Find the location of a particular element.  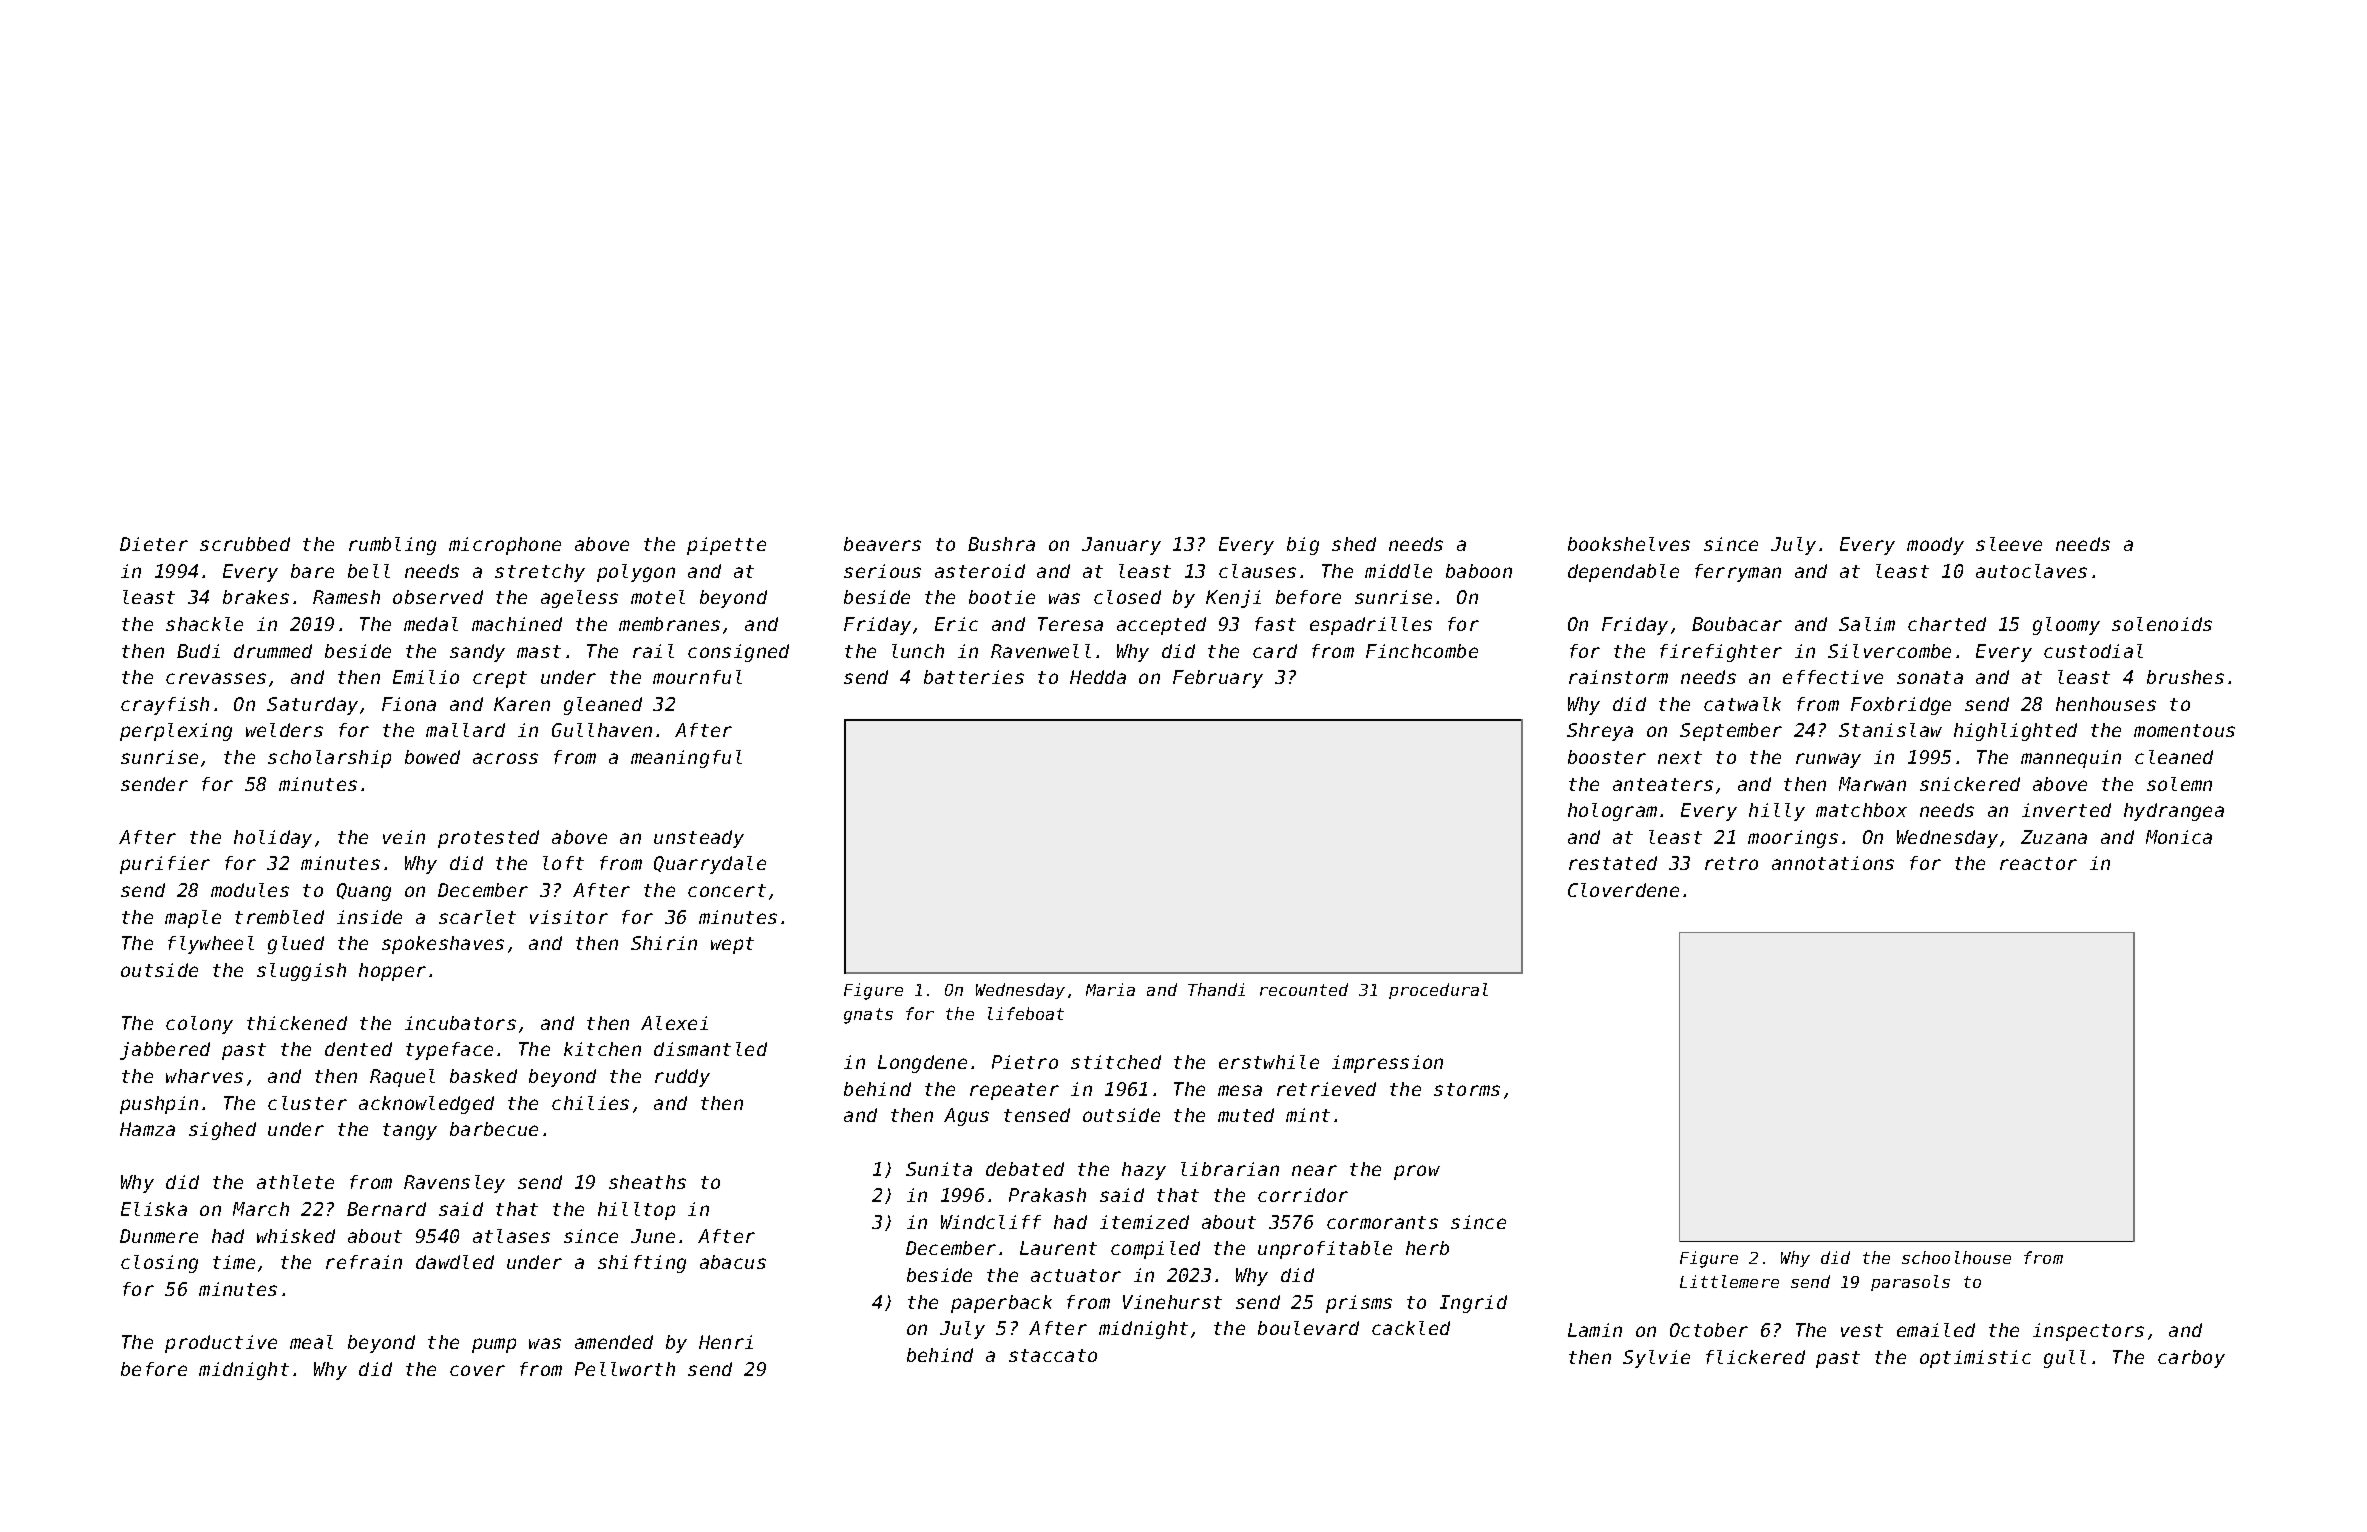

wept is located at coordinates (732, 945).
